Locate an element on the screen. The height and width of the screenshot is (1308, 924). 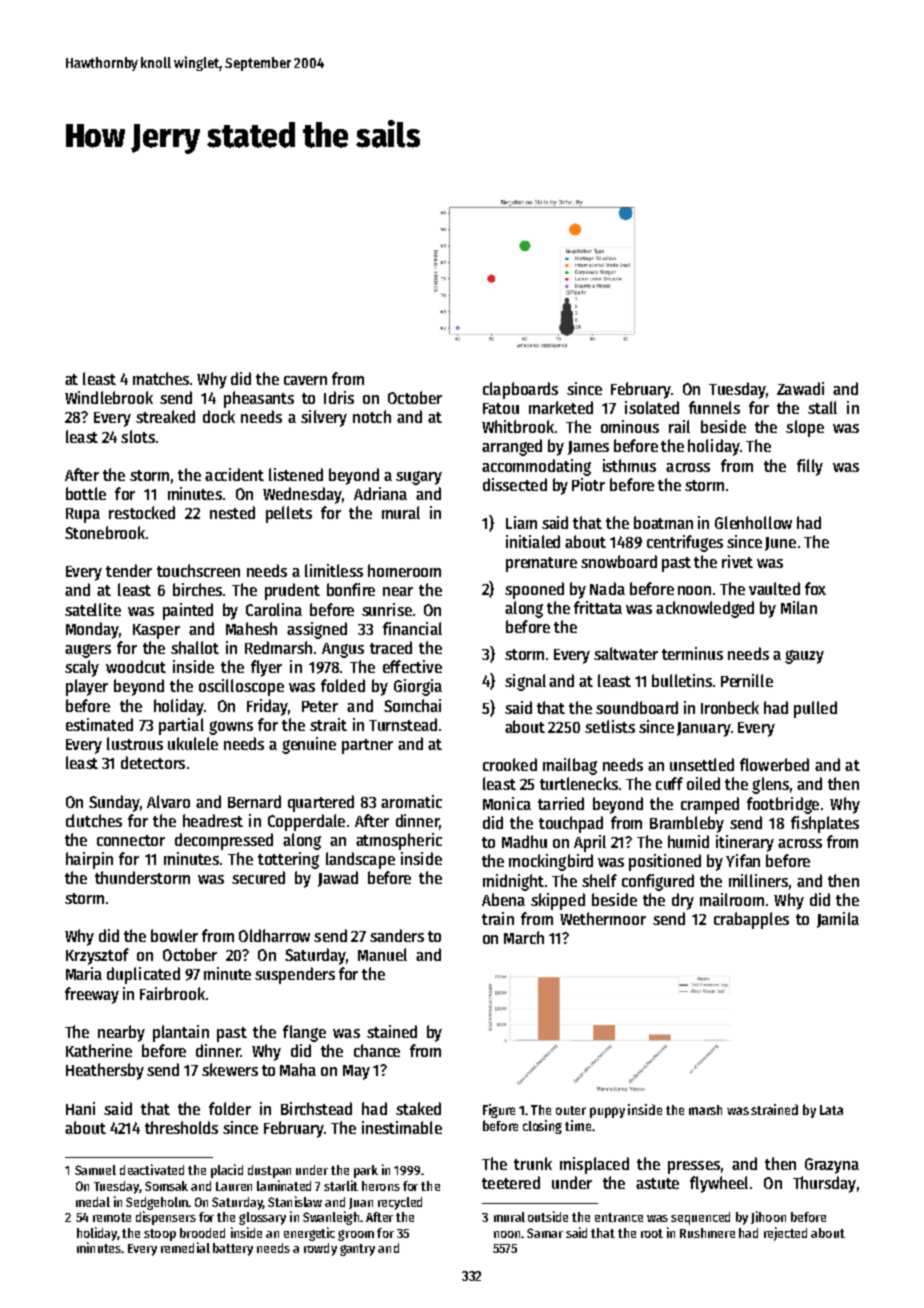
Whitbrook is located at coordinates (518, 426).
